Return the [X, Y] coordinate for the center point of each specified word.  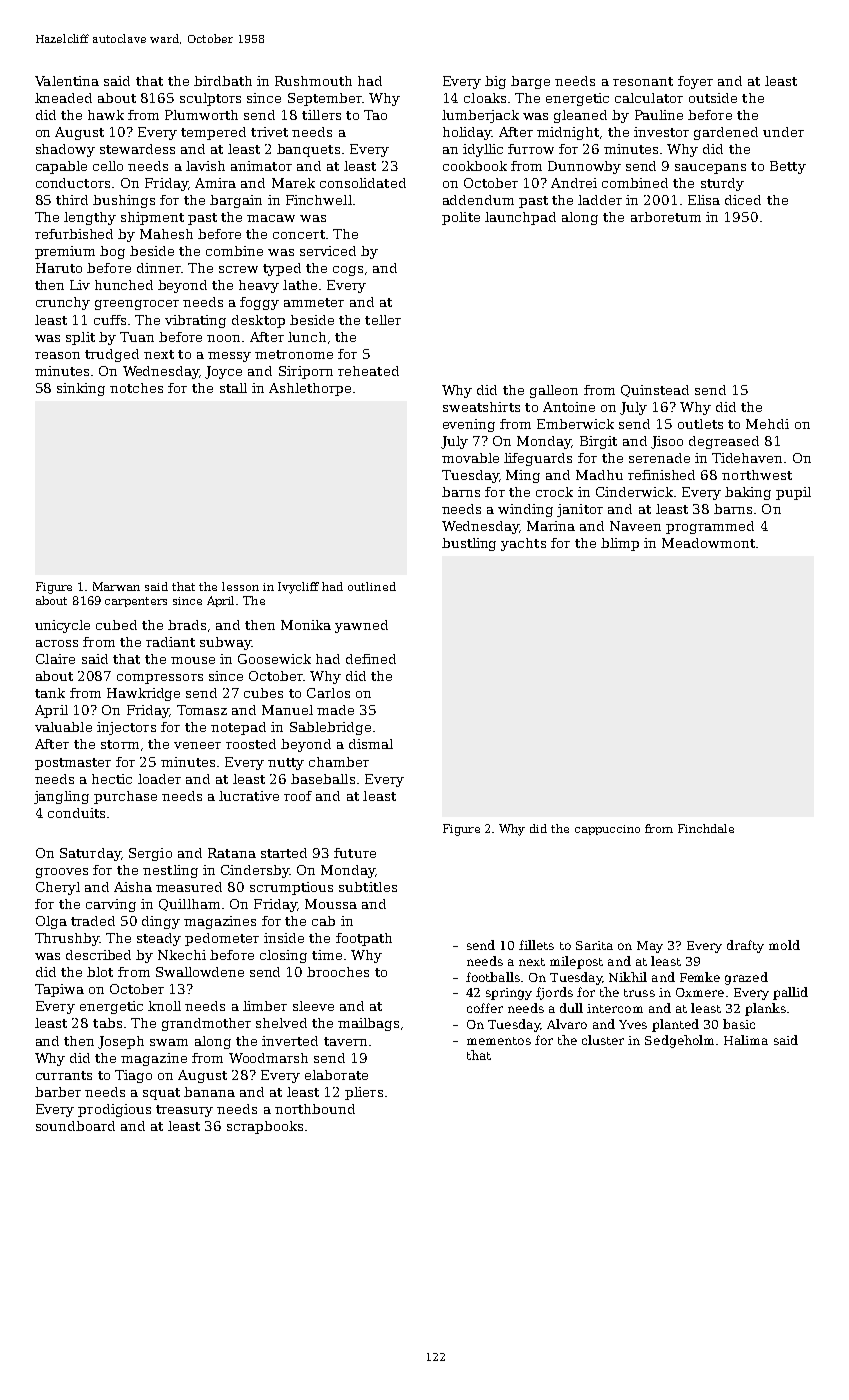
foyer [695, 82]
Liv [80, 285]
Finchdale [706, 828]
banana [209, 1092]
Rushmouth [313, 81]
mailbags [368, 1024]
